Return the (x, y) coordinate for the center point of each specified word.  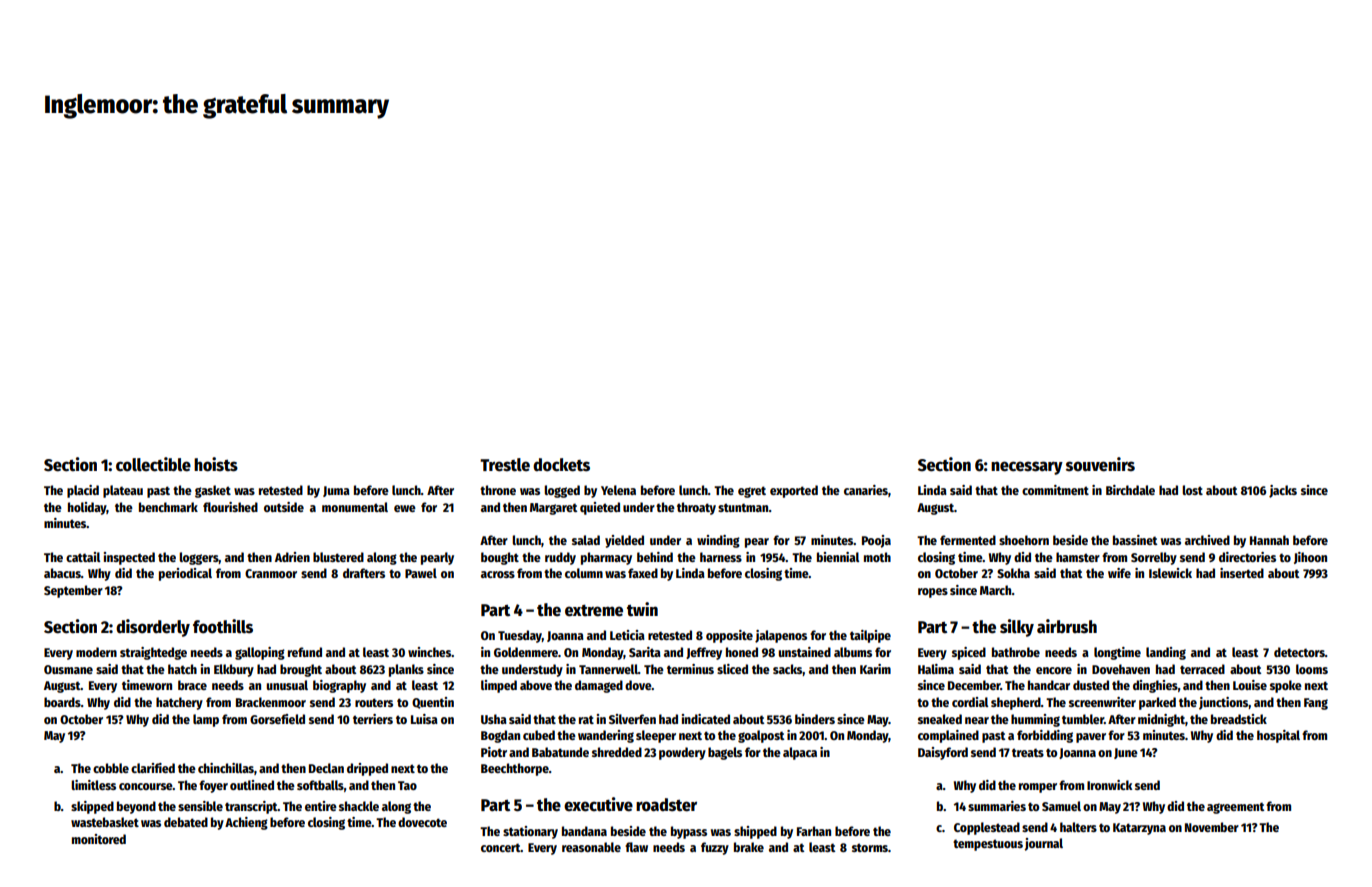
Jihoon (1310, 558)
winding (718, 541)
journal (1043, 844)
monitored (99, 839)
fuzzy (715, 848)
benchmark (168, 507)
